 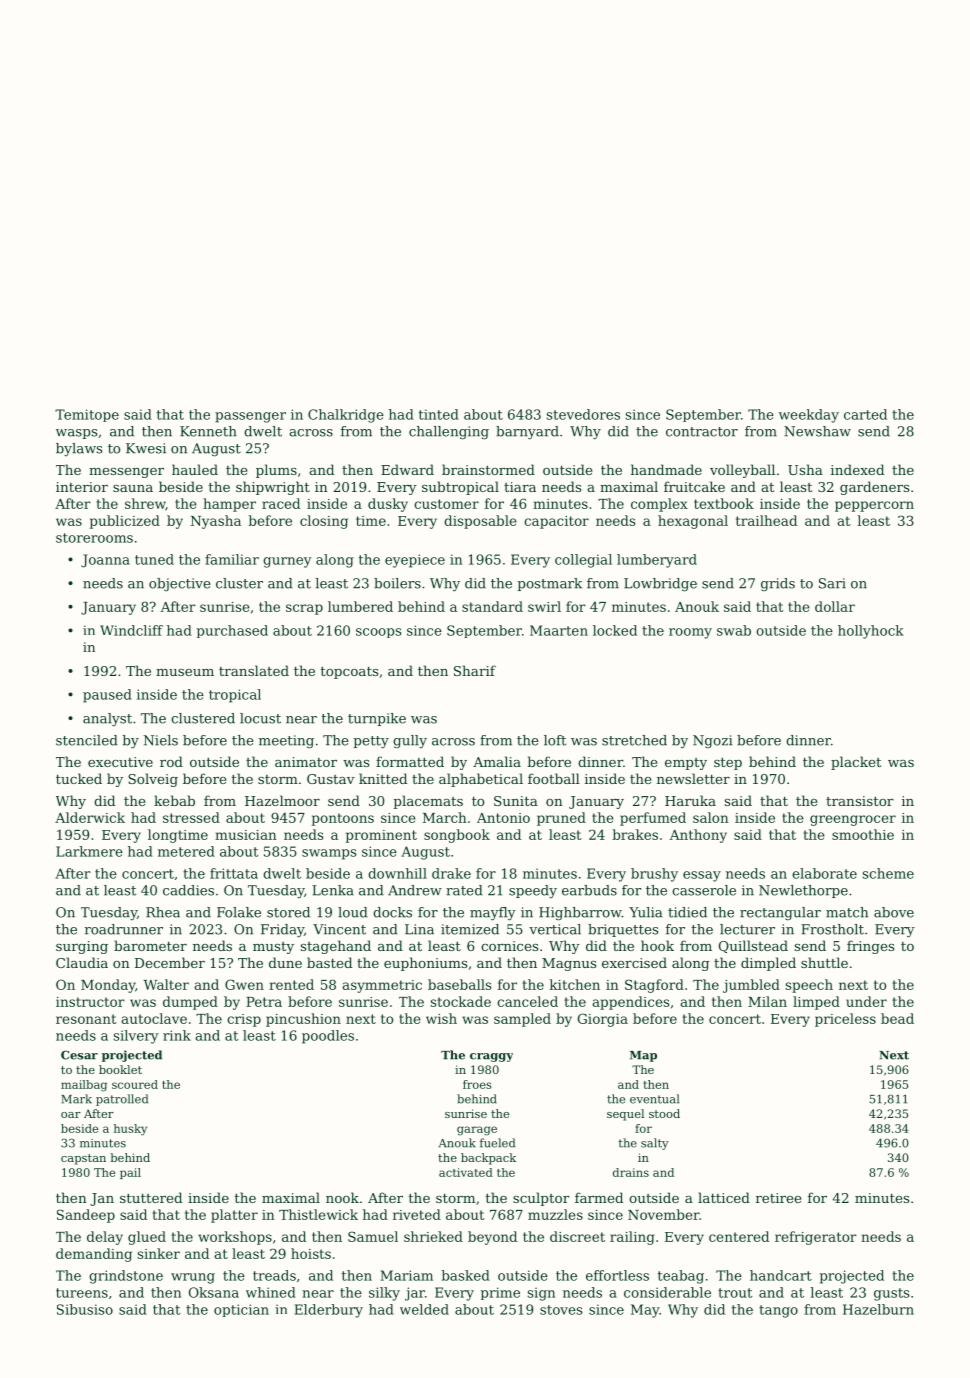 I want to click on turnpike, so click(x=377, y=719).
